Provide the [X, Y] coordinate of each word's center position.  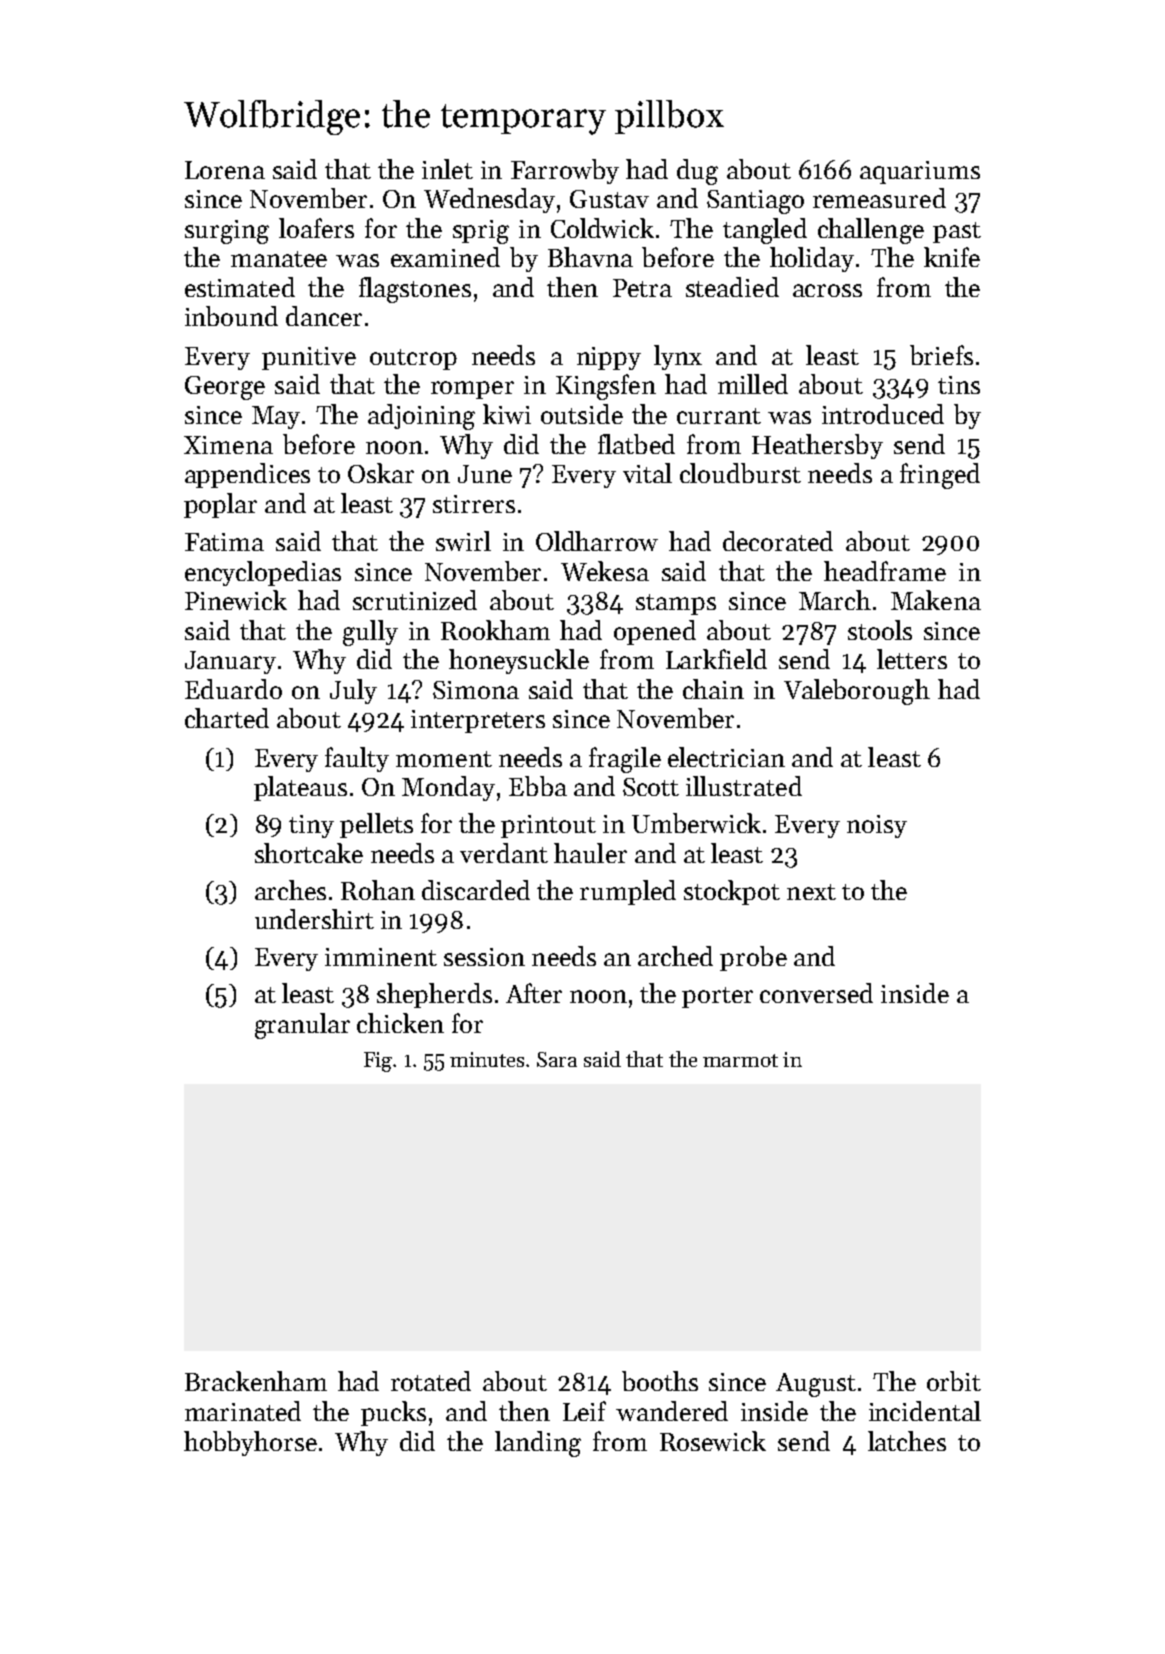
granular [302, 1026]
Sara [557, 1059]
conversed [816, 993]
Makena [936, 600]
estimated [240, 287]
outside [582, 414]
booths [660, 1381]
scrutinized [415, 600]
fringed [940, 476]
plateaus [300, 788]
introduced [883, 414]
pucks [393, 1413]
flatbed [636, 444]
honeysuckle [519, 661]
